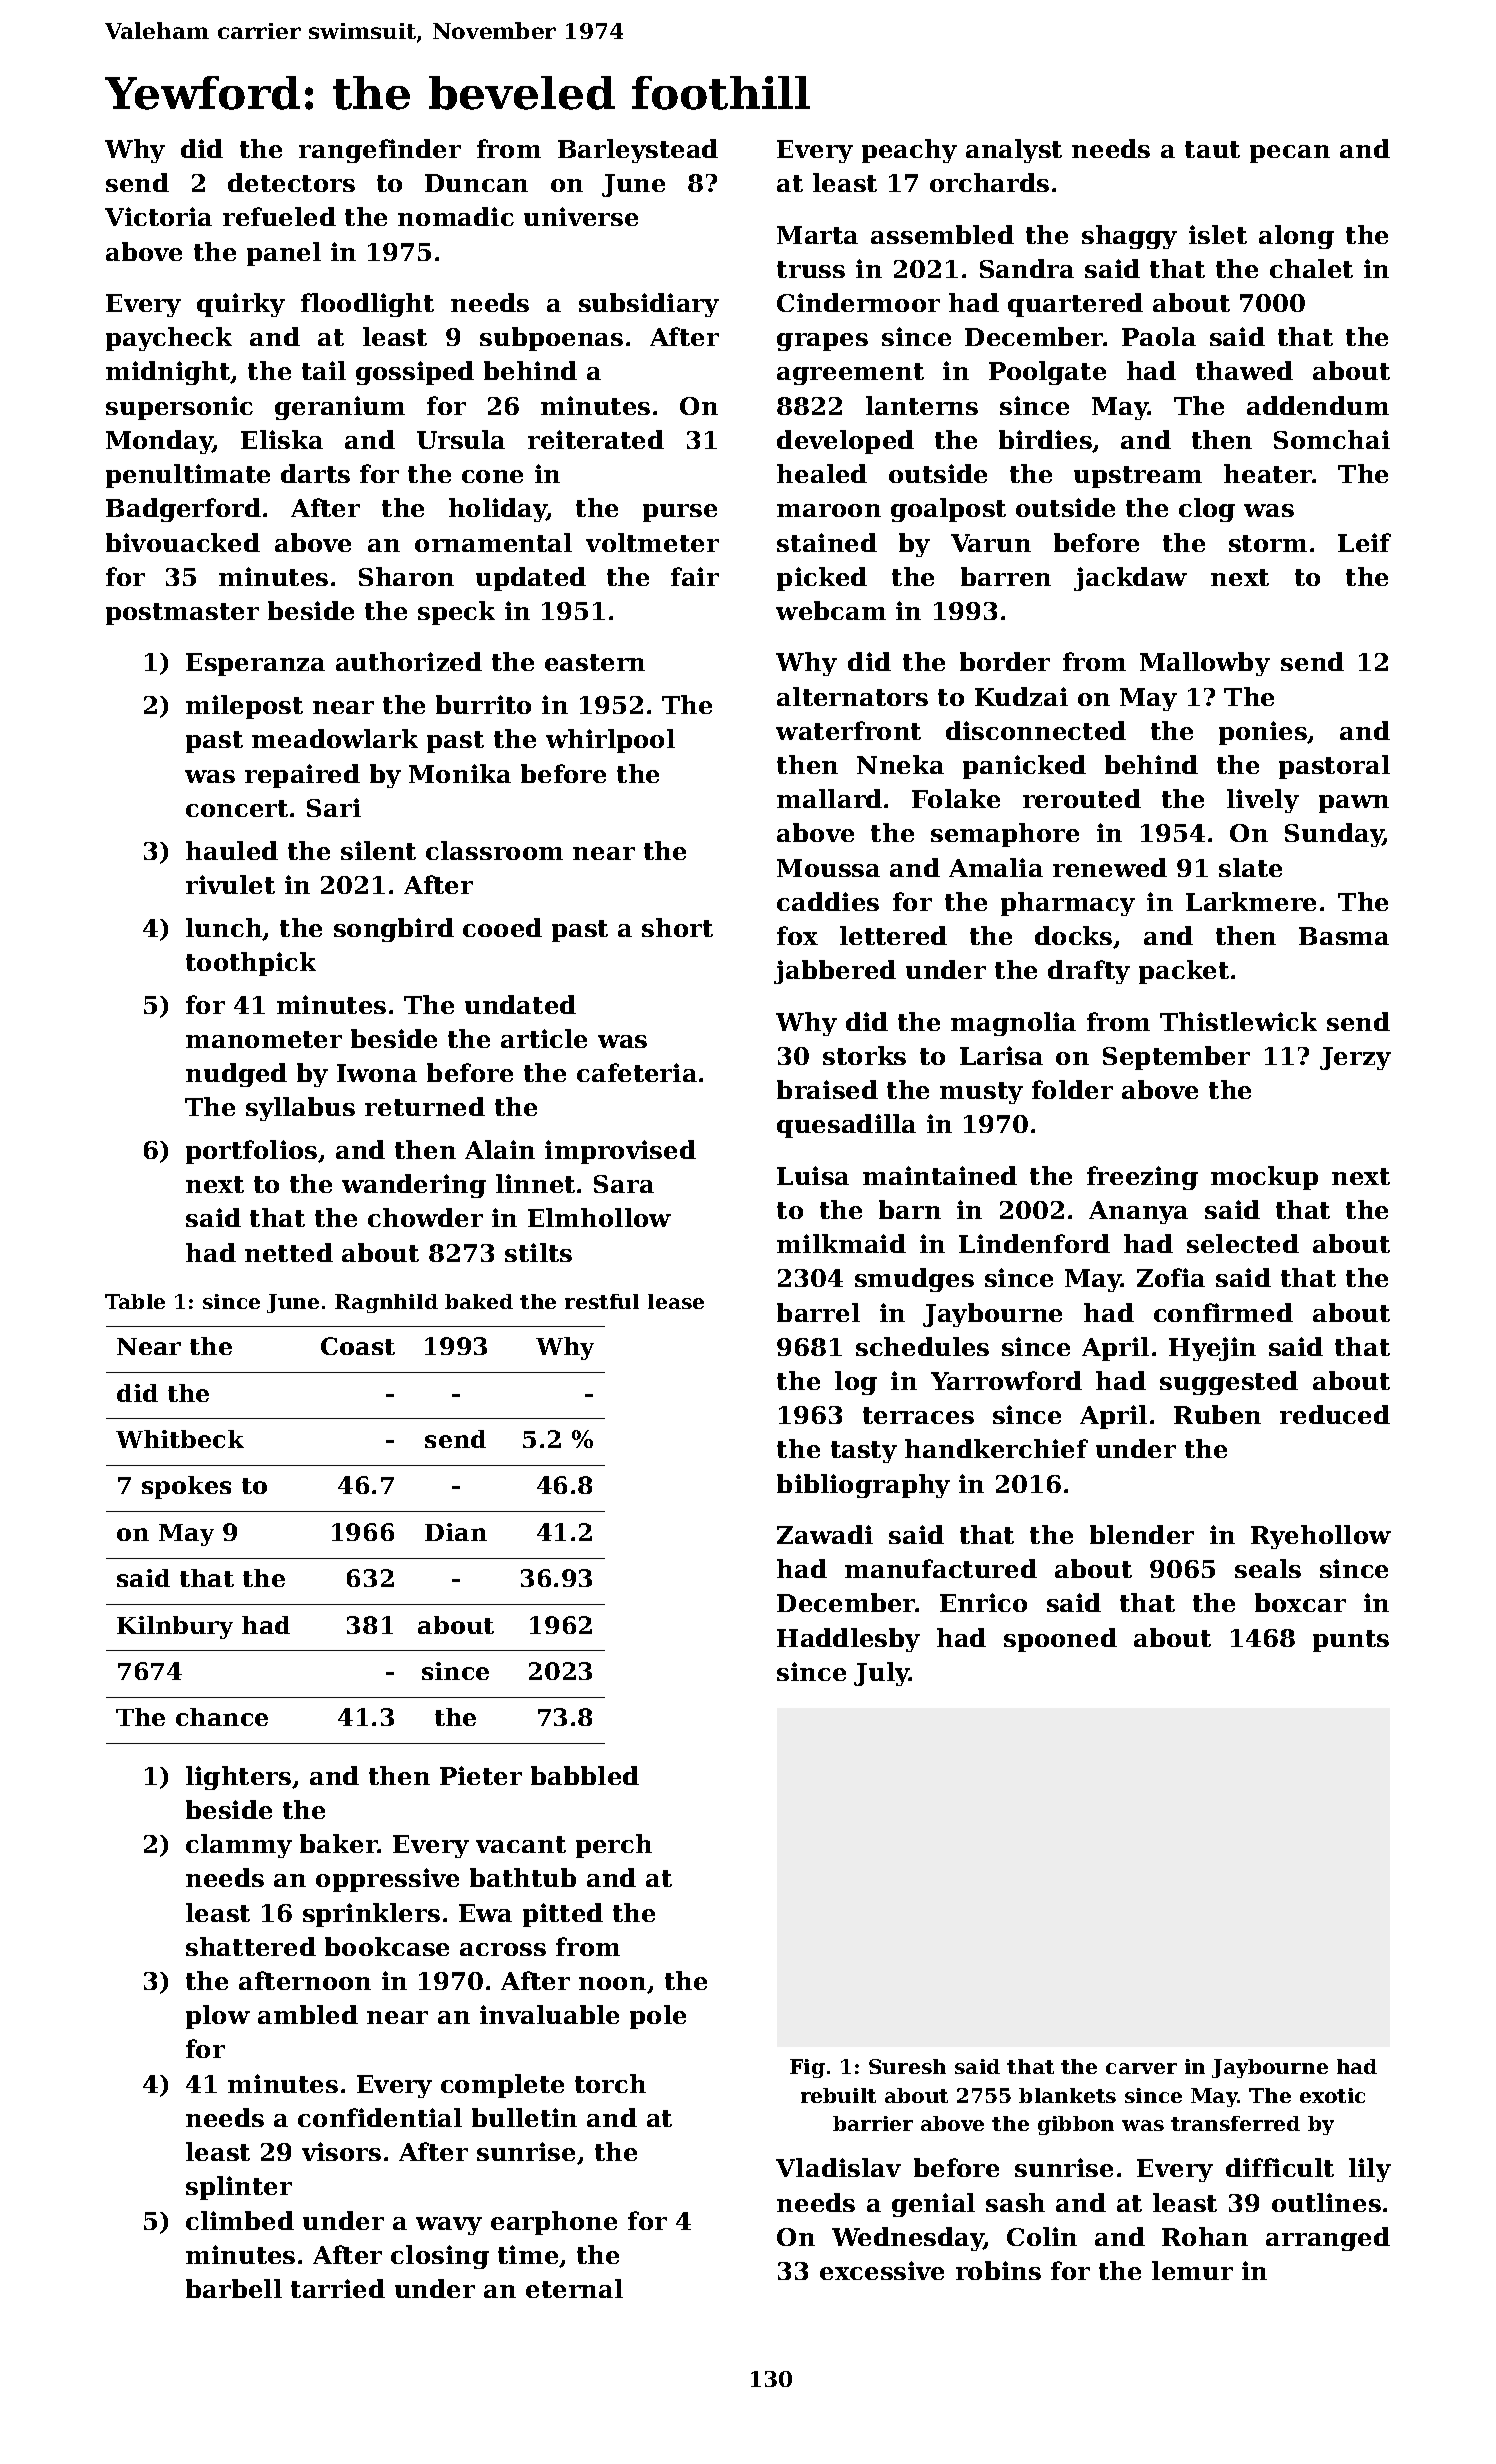  Describe the element at coordinates (1332, 439) in the screenshot. I see `Somchai` at that location.
